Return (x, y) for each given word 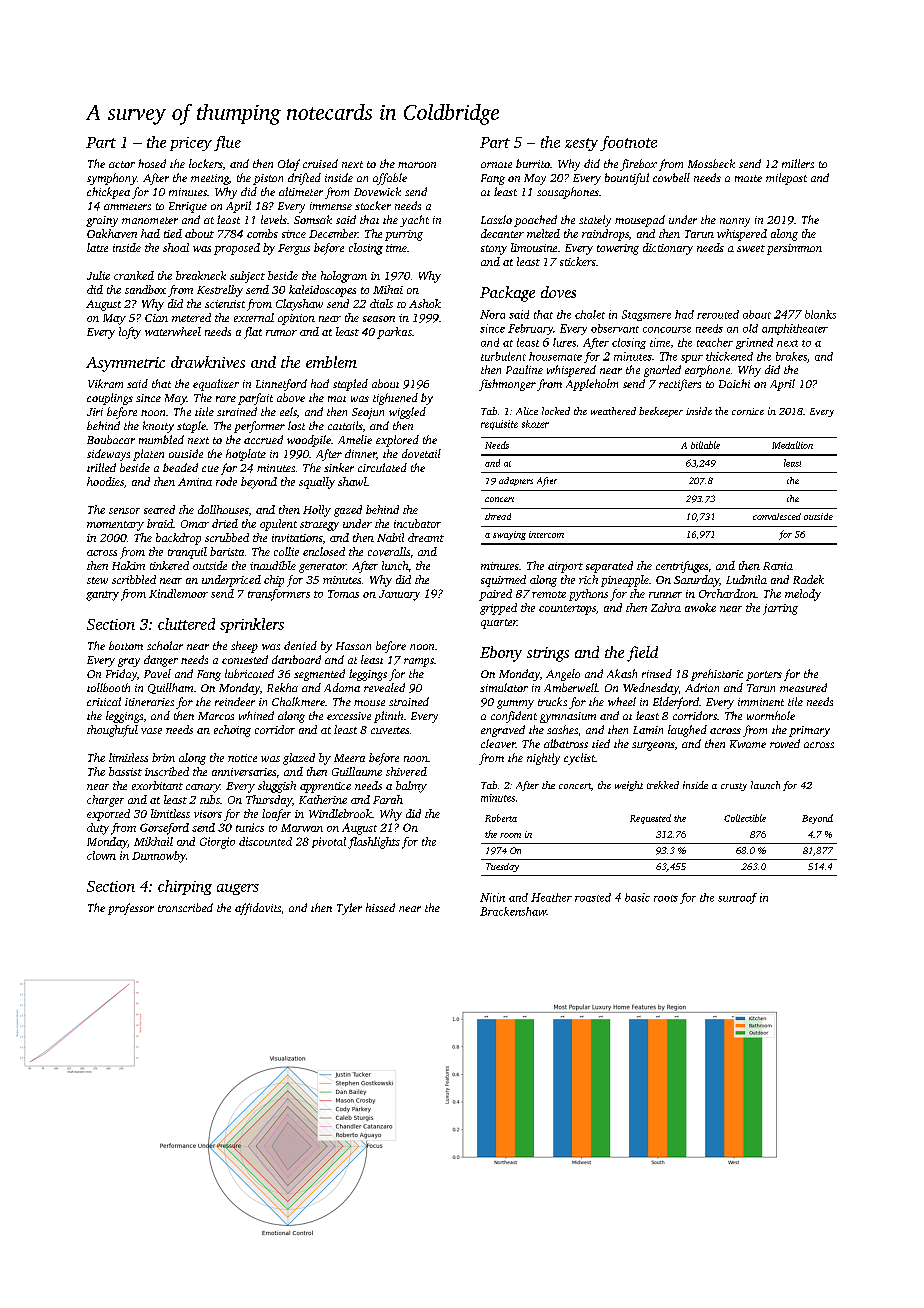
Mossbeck (711, 163)
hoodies (105, 481)
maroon (417, 165)
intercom (546, 534)
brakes (791, 356)
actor (122, 164)
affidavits (258, 909)
